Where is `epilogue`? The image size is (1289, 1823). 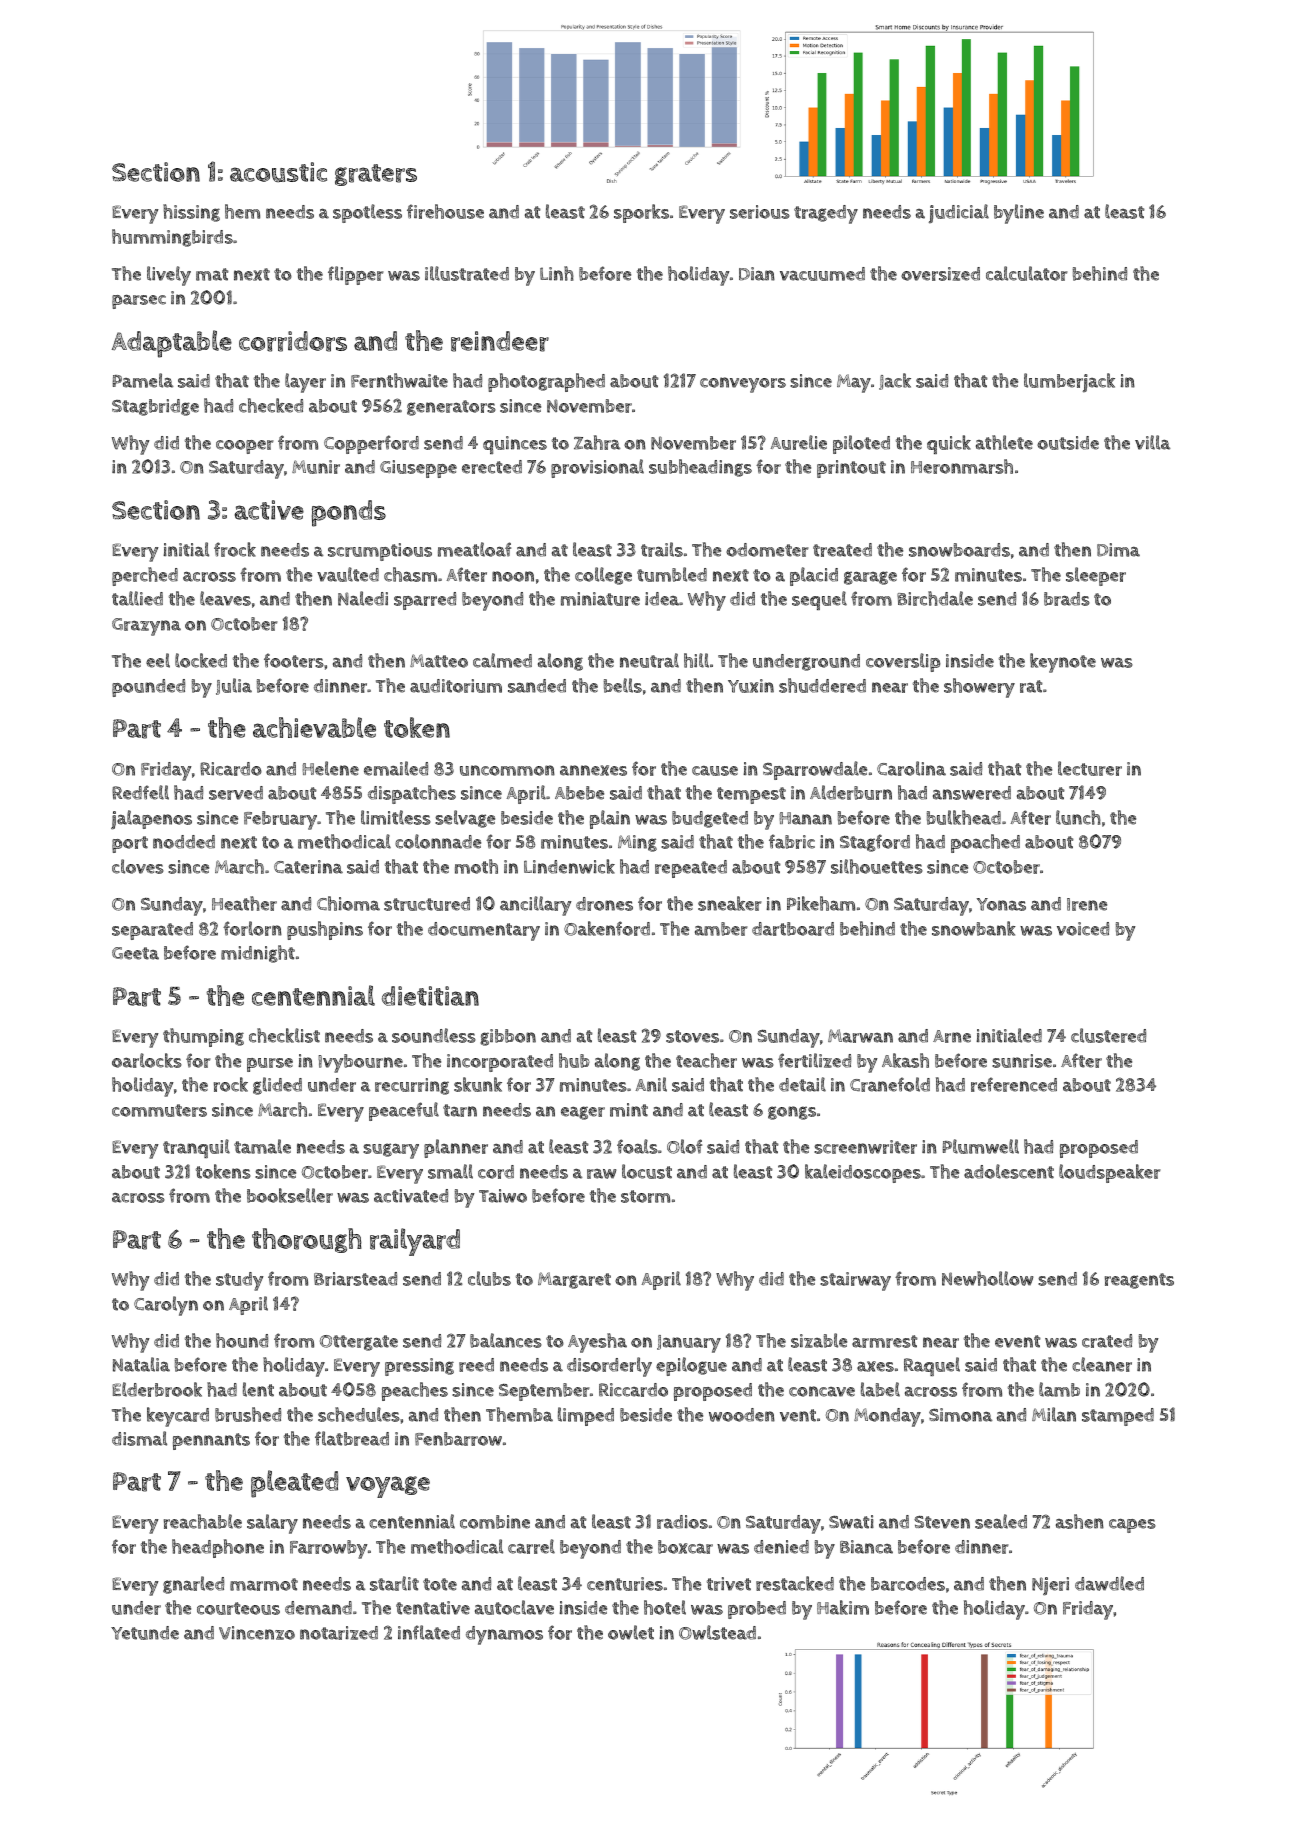
epilogue is located at coordinates (691, 1366).
